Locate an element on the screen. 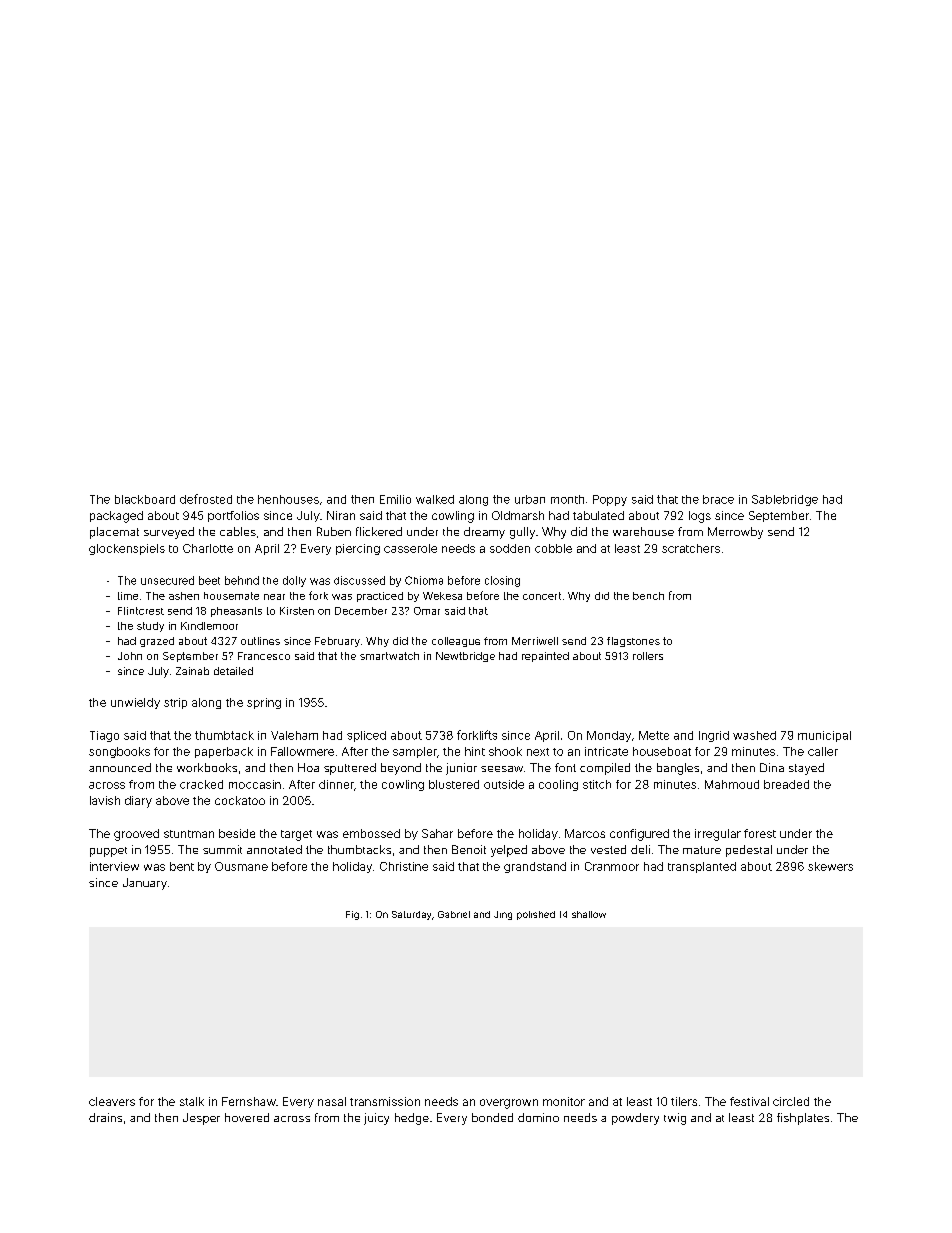 The image size is (952, 1233). grooved is located at coordinates (136, 835).
